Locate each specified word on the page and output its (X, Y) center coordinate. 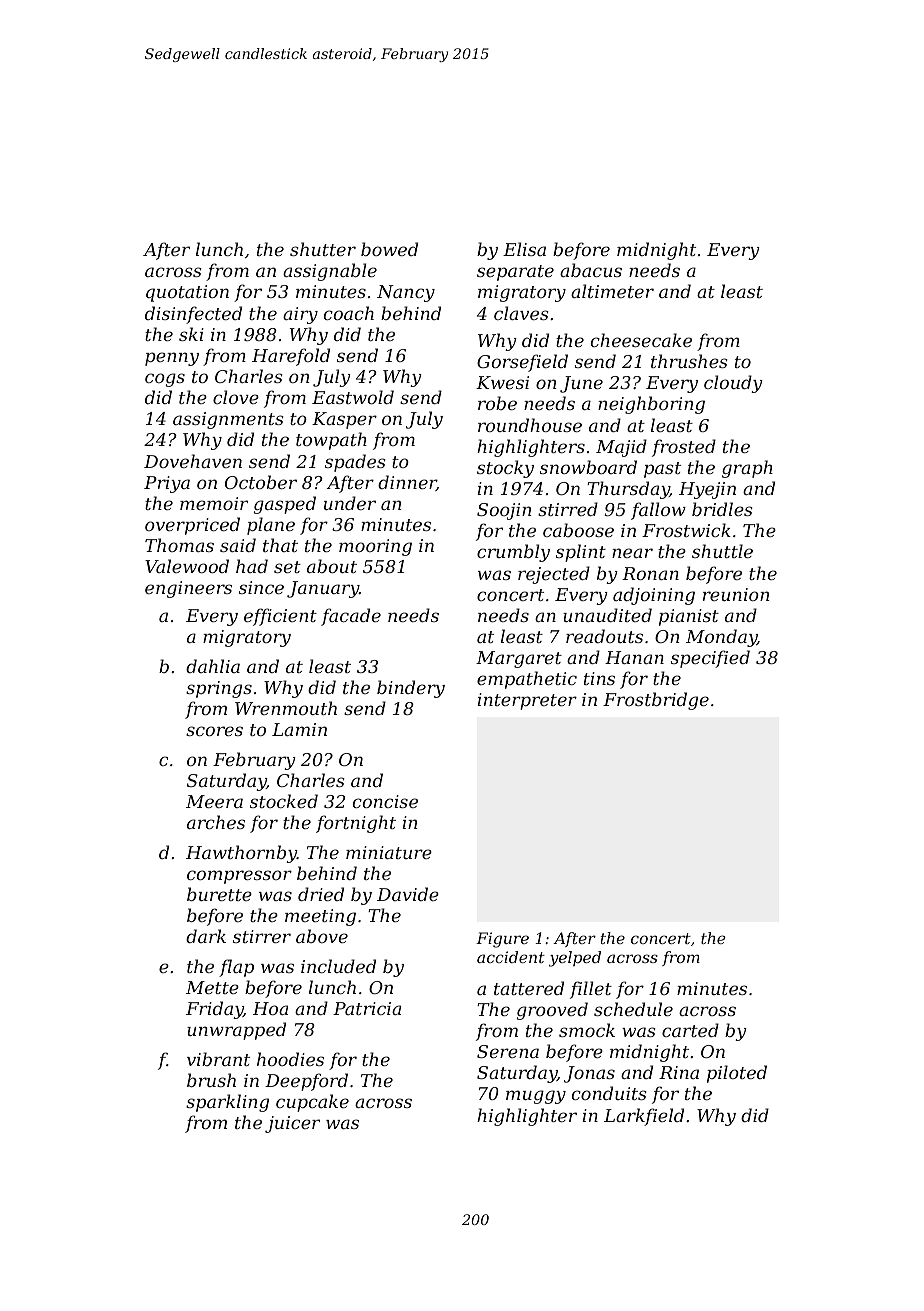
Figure (502, 940)
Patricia (367, 1008)
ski (191, 334)
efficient (280, 617)
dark (206, 936)
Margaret (519, 659)
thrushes (689, 361)
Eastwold (353, 397)
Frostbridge (656, 701)
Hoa (270, 1008)
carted (690, 1030)
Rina (679, 1072)
